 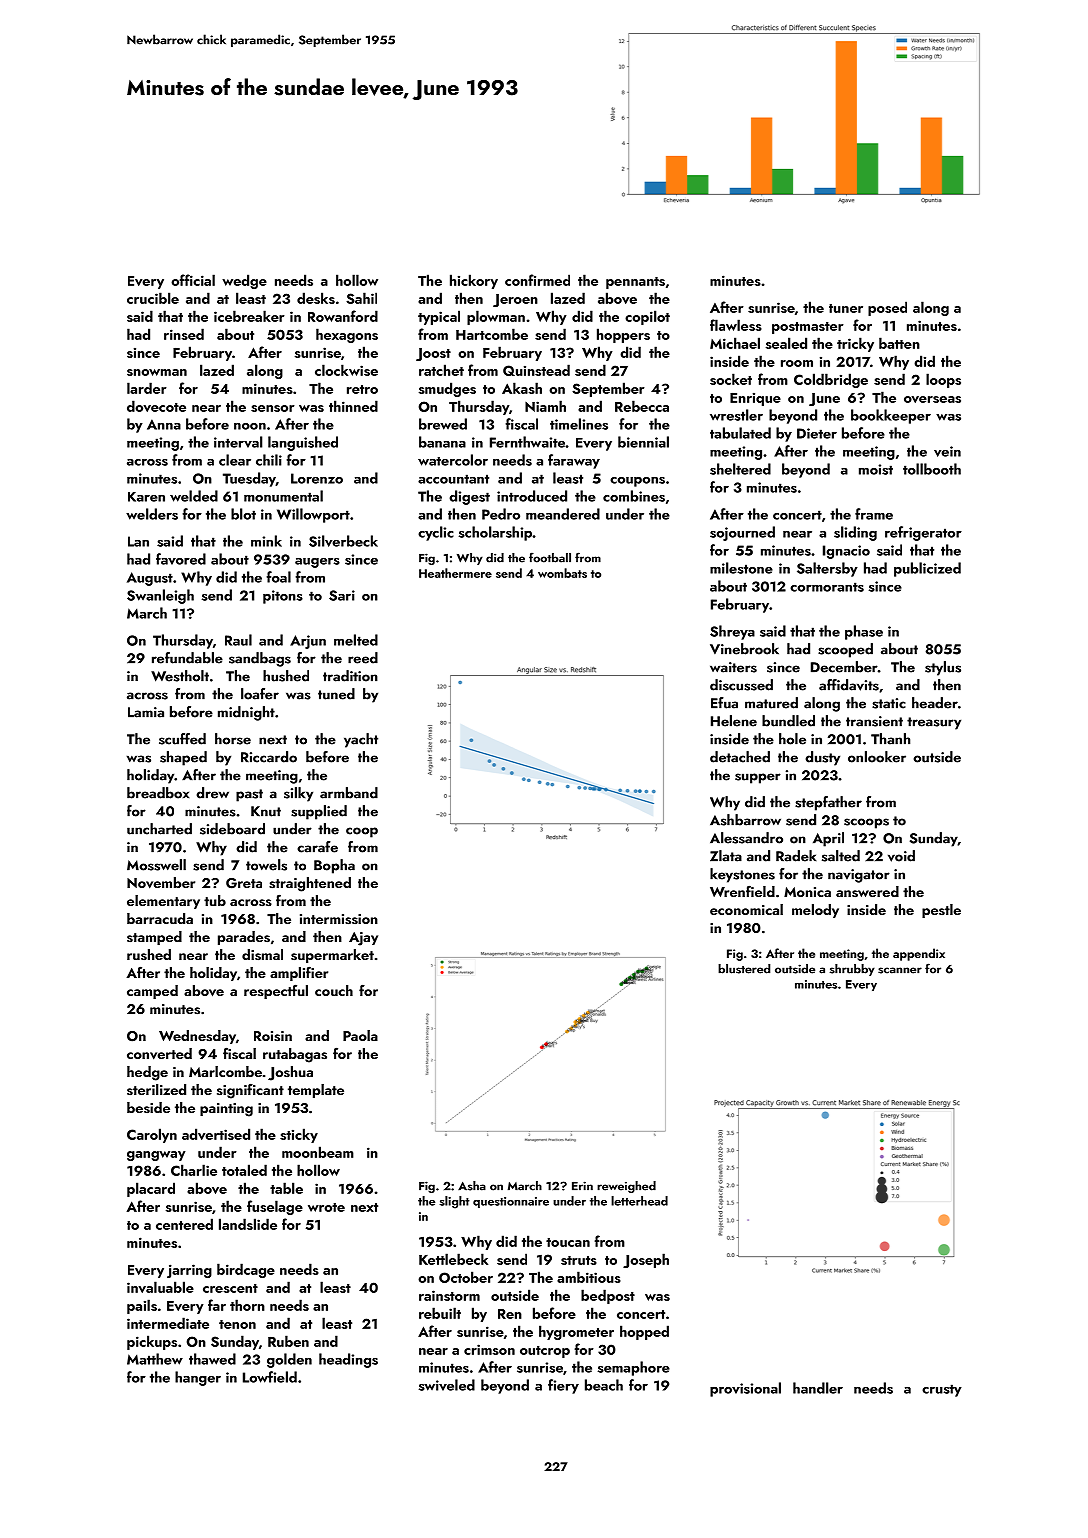 I want to click on desks, so click(x=316, y=298).
